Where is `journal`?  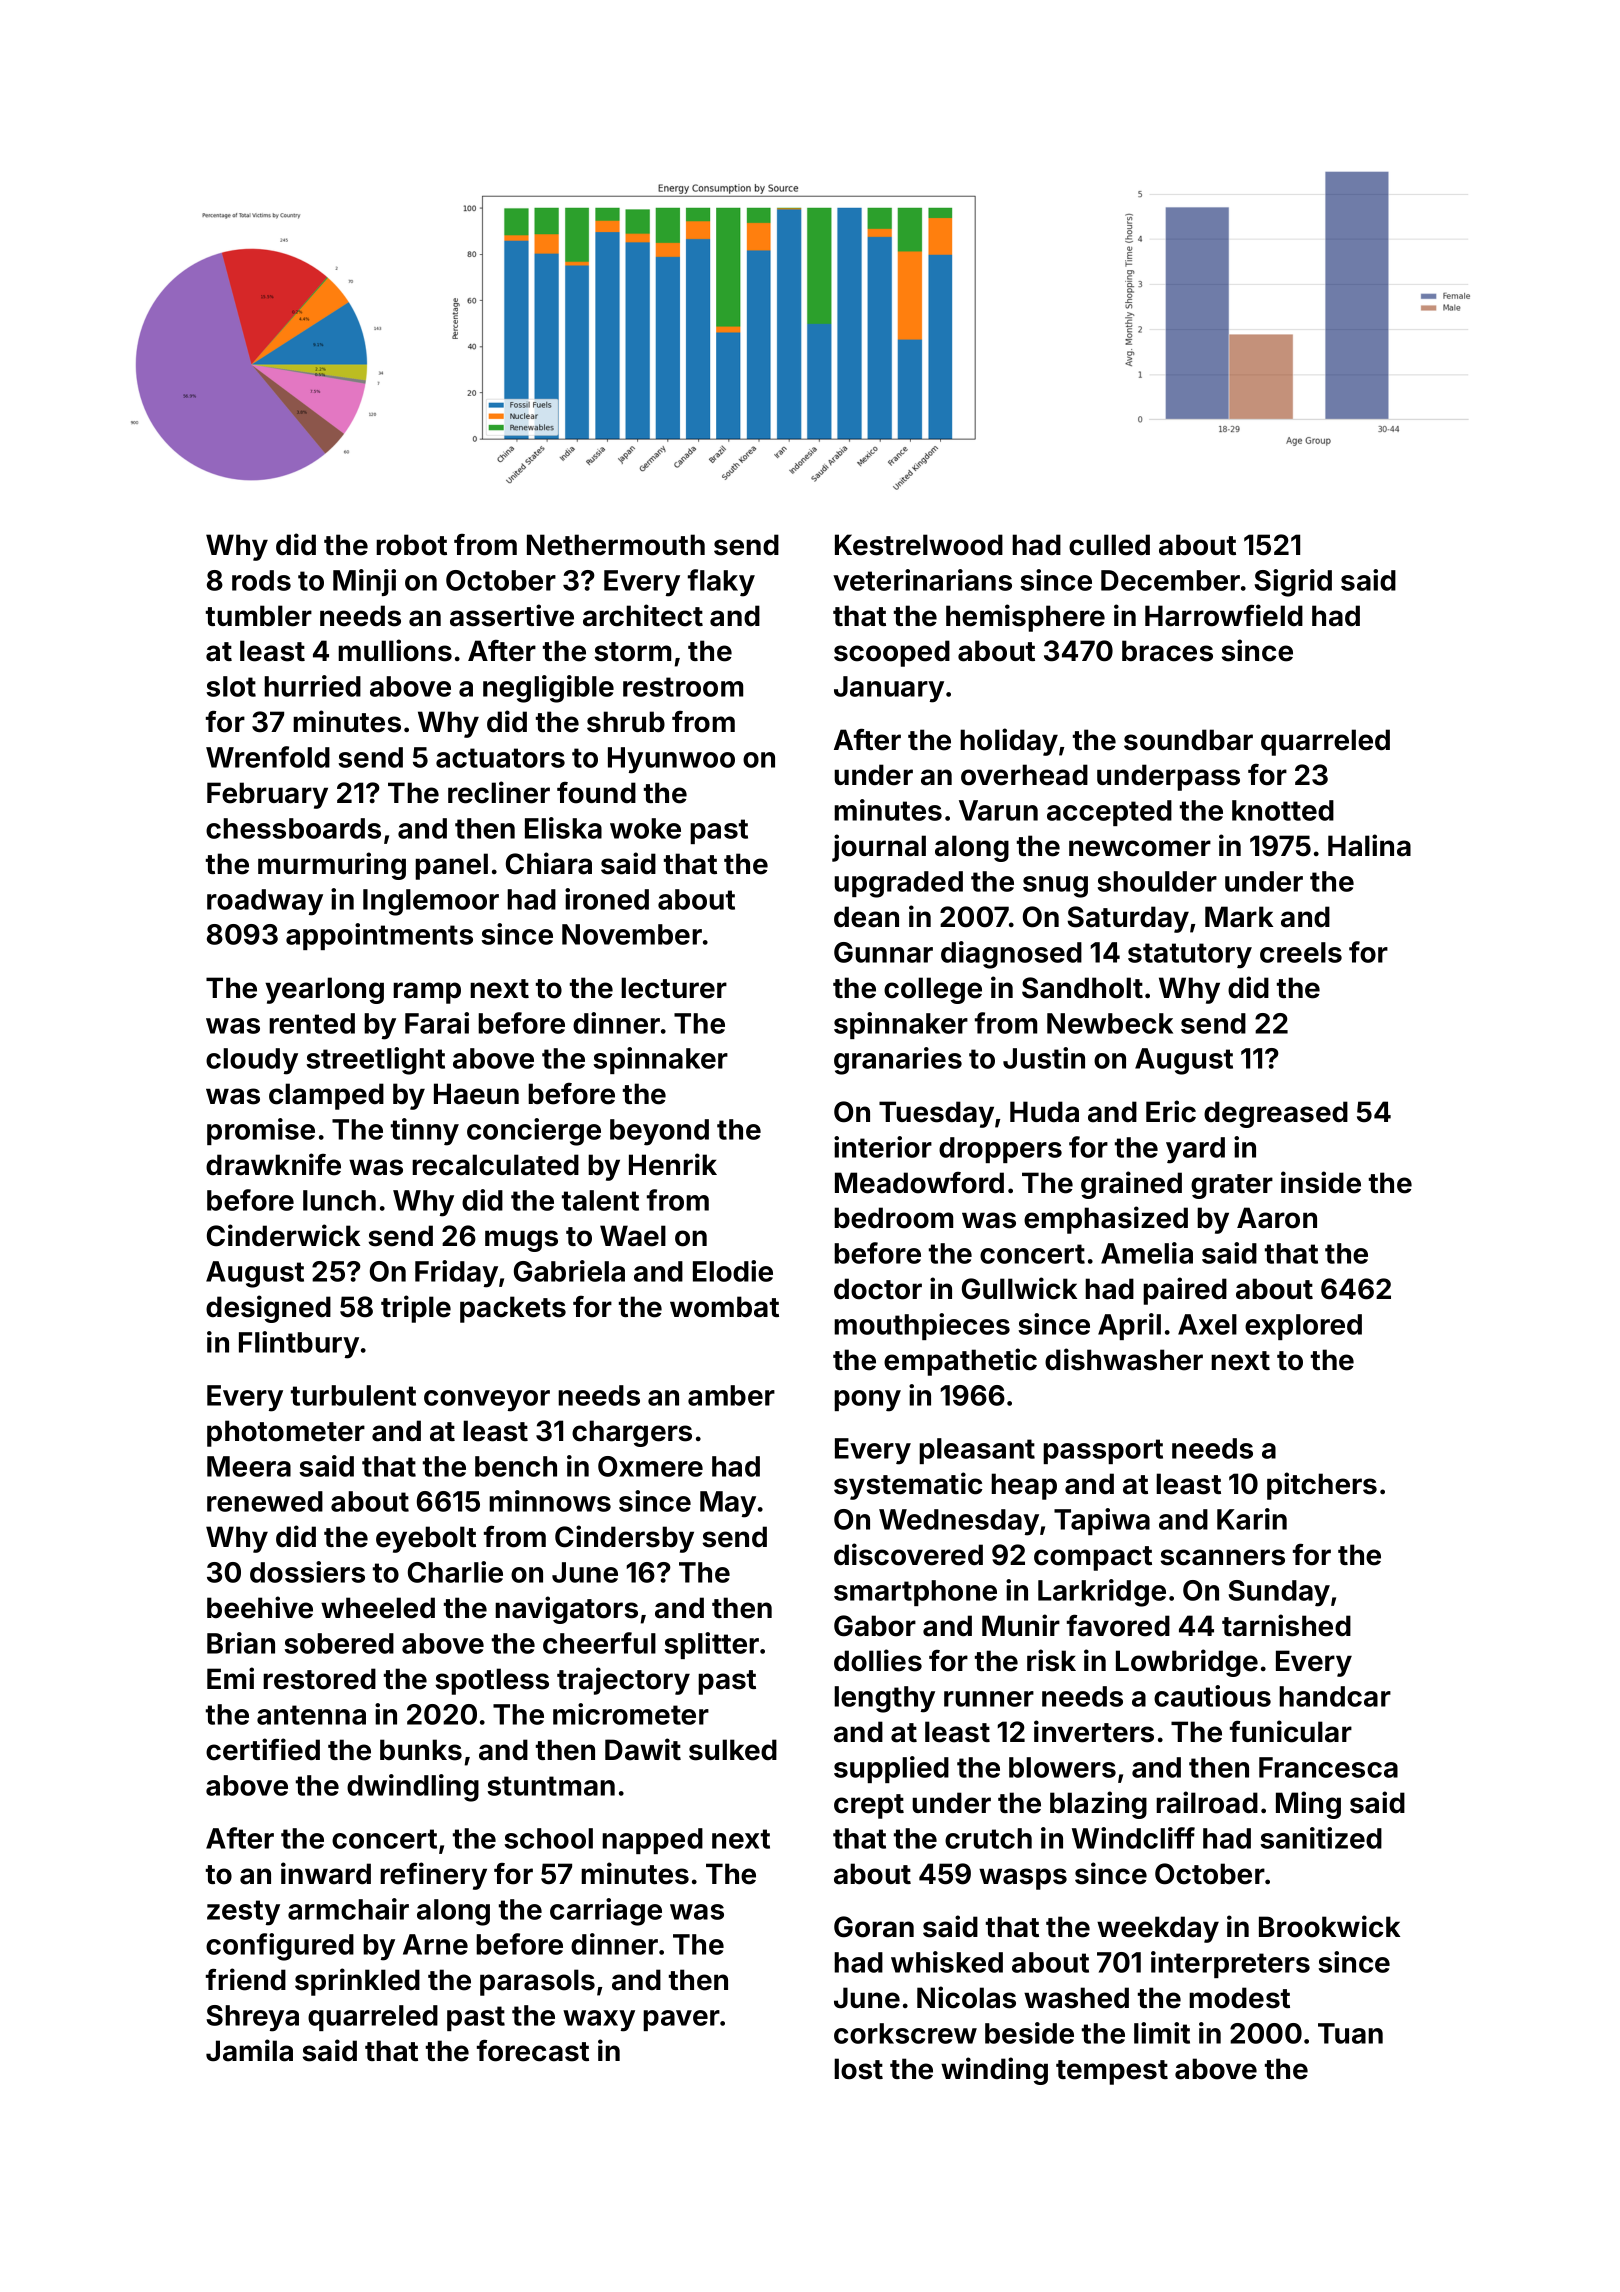
journal is located at coordinates (879, 848).
